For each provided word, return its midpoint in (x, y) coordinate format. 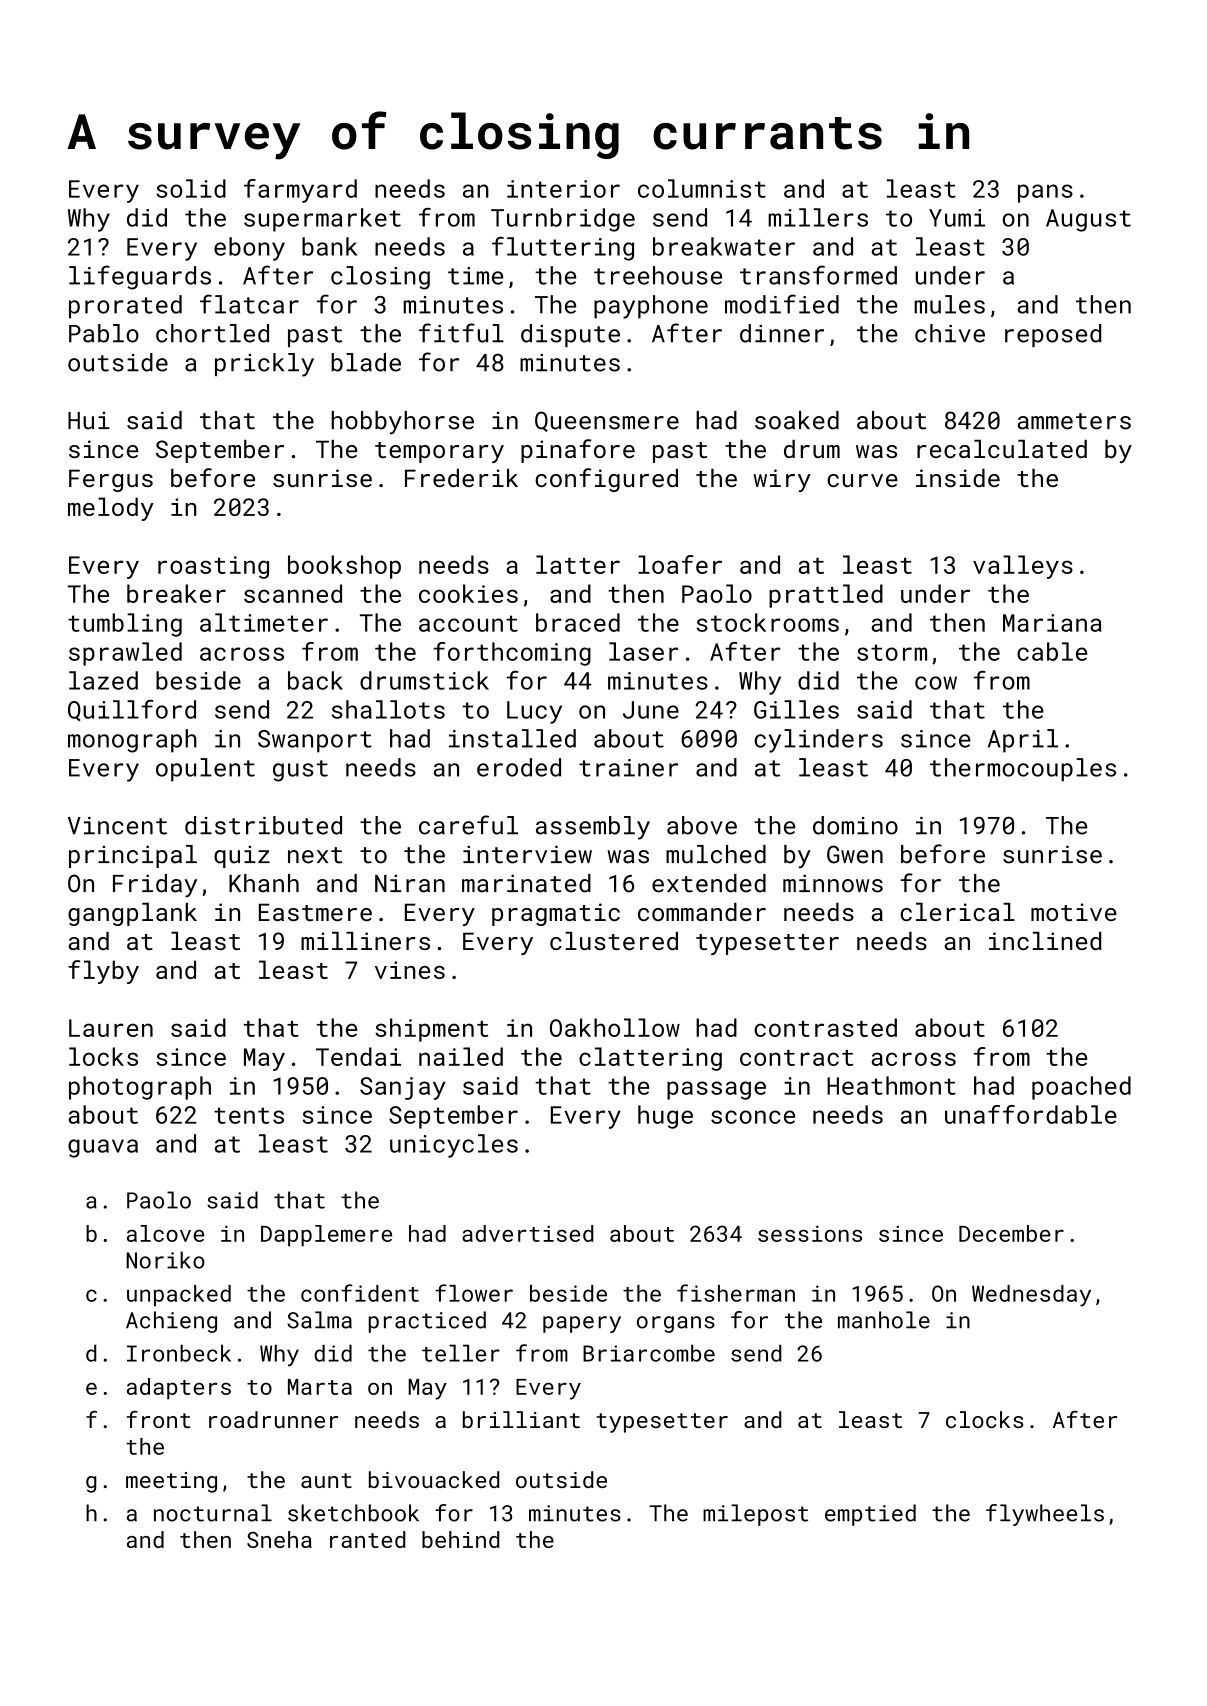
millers (818, 217)
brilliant (521, 1419)
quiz (242, 856)
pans (1045, 193)
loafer (680, 564)
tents (249, 1115)
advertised (527, 1233)
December (1011, 1233)
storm (892, 652)
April (1023, 741)
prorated (125, 307)
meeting (171, 1482)
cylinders (818, 741)
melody (111, 509)
